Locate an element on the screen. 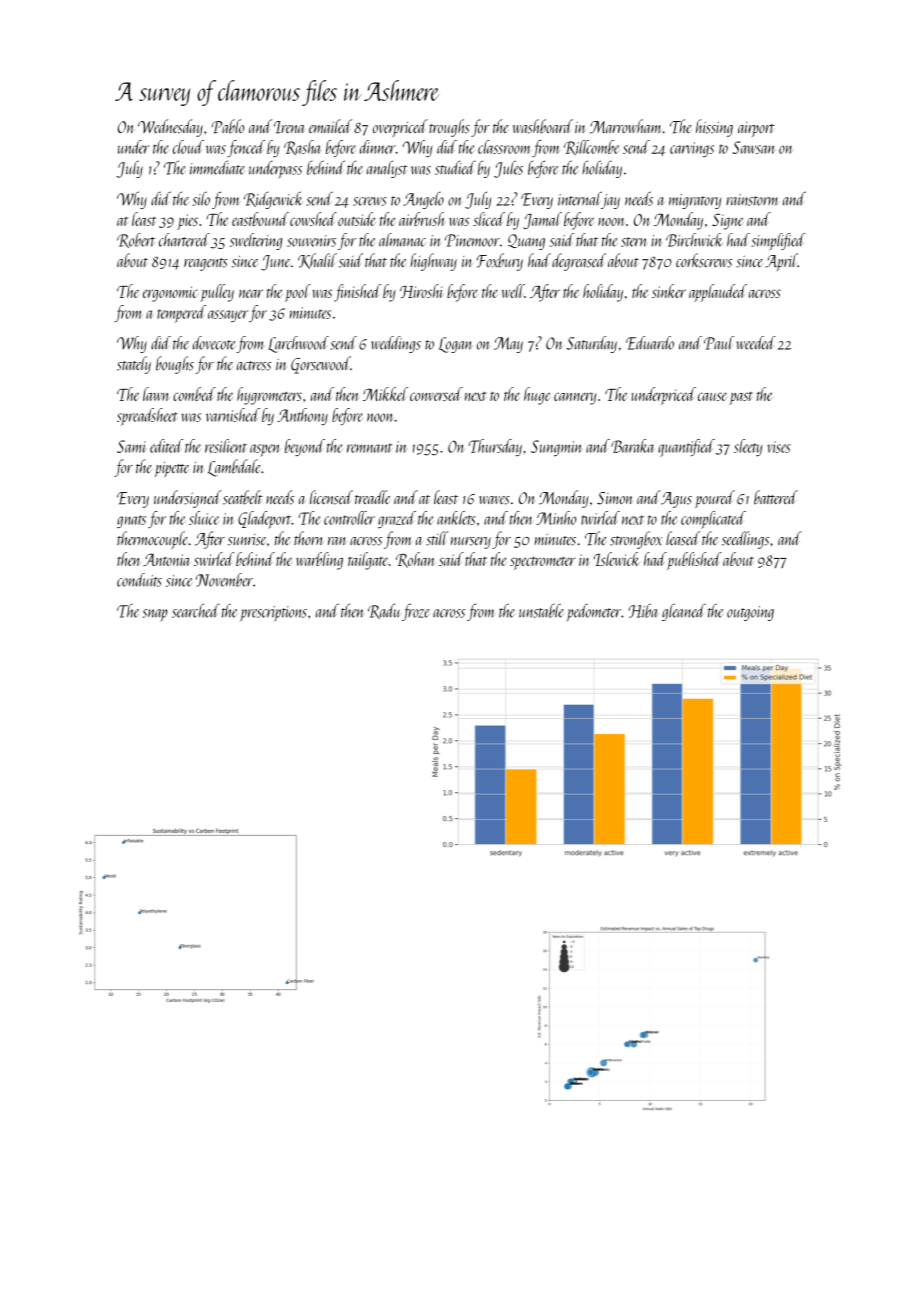 The width and height of the screenshot is (924, 1314). cloud is located at coordinates (188, 147).
